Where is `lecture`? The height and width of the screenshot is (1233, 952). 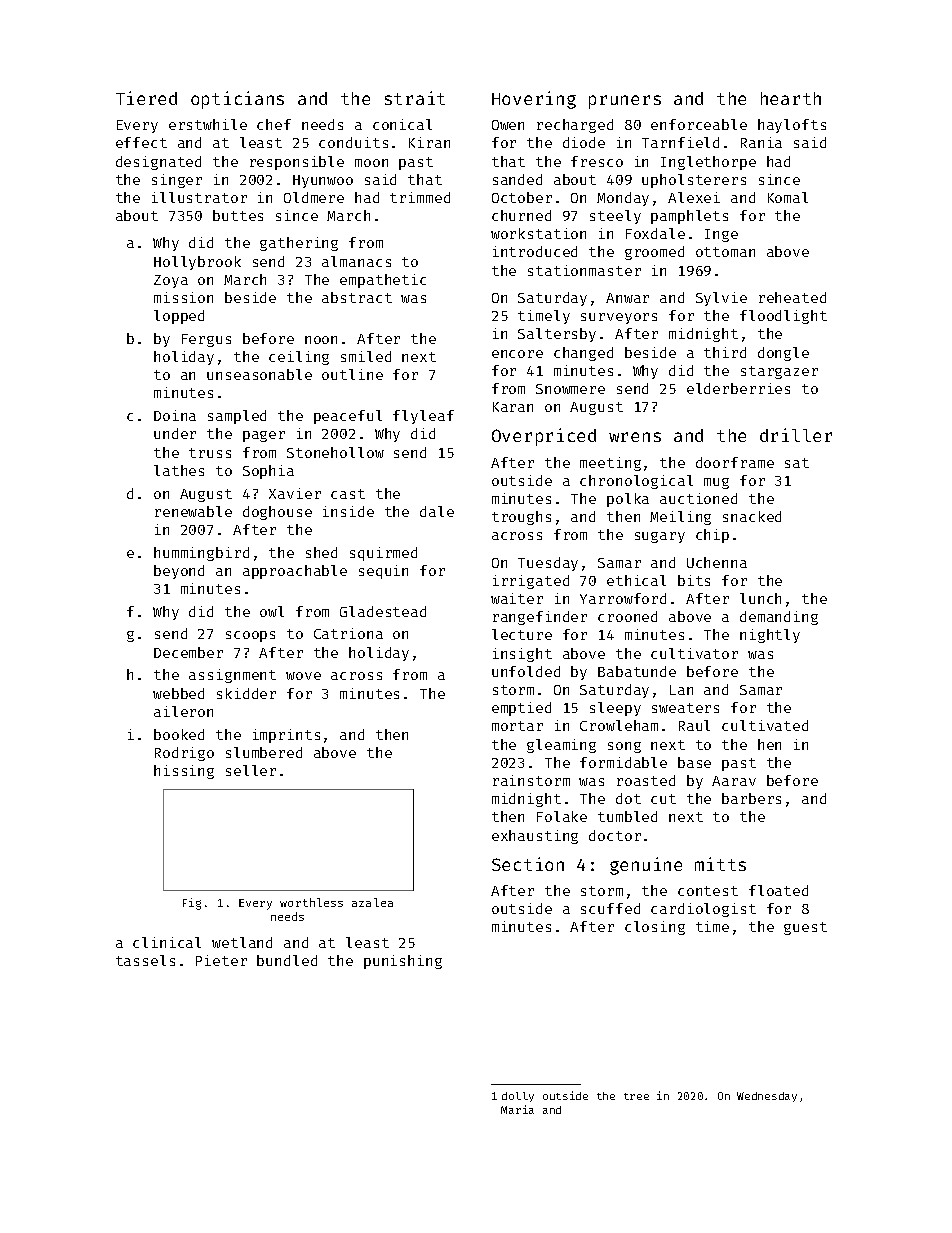 lecture is located at coordinates (522, 634).
